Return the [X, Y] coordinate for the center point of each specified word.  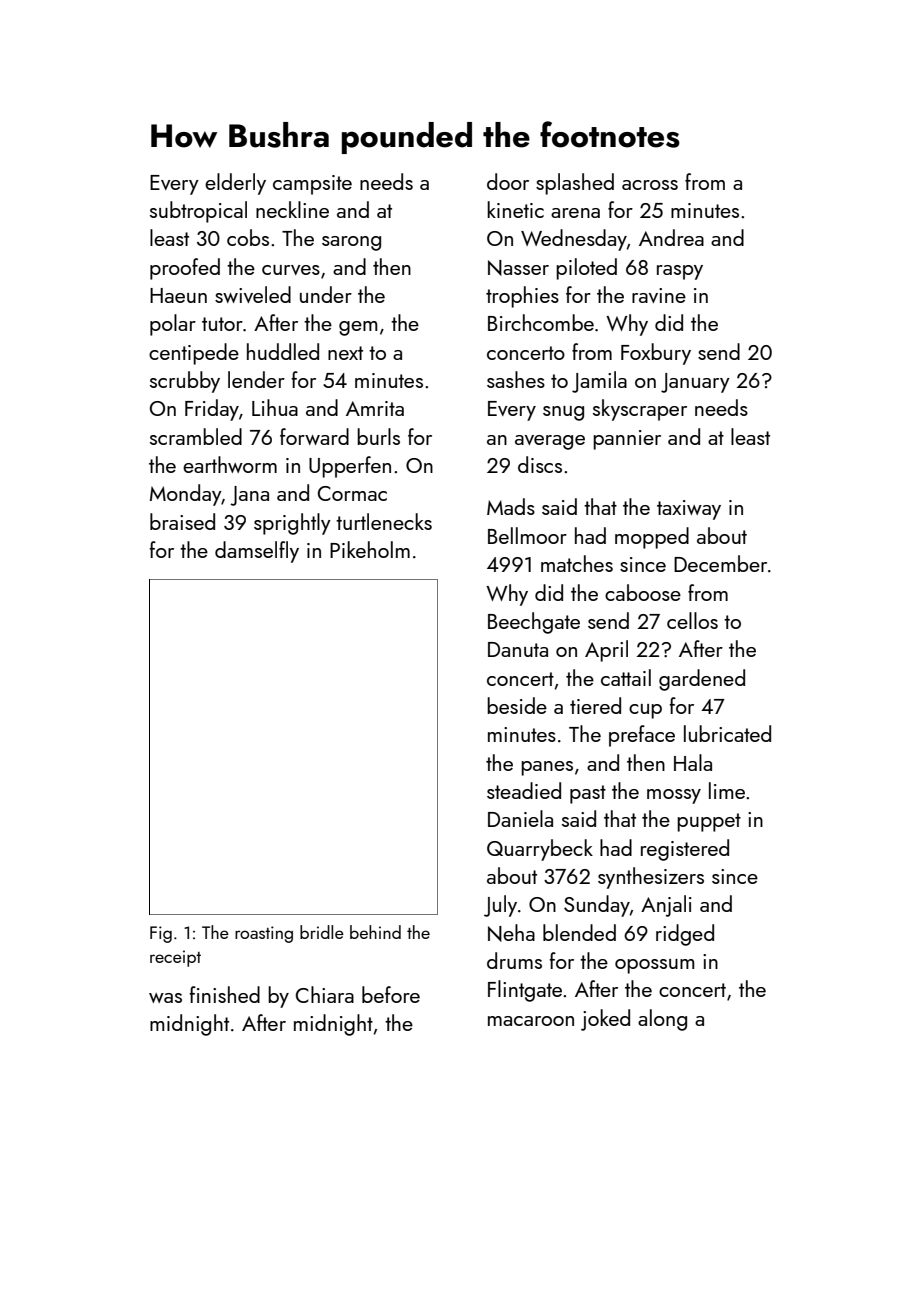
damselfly [257, 552]
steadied [524, 790]
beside [517, 705]
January [695, 383]
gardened [702, 680]
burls [378, 436]
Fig [161, 934]
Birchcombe [541, 322]
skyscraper [640, 410]
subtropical [198, 212]
